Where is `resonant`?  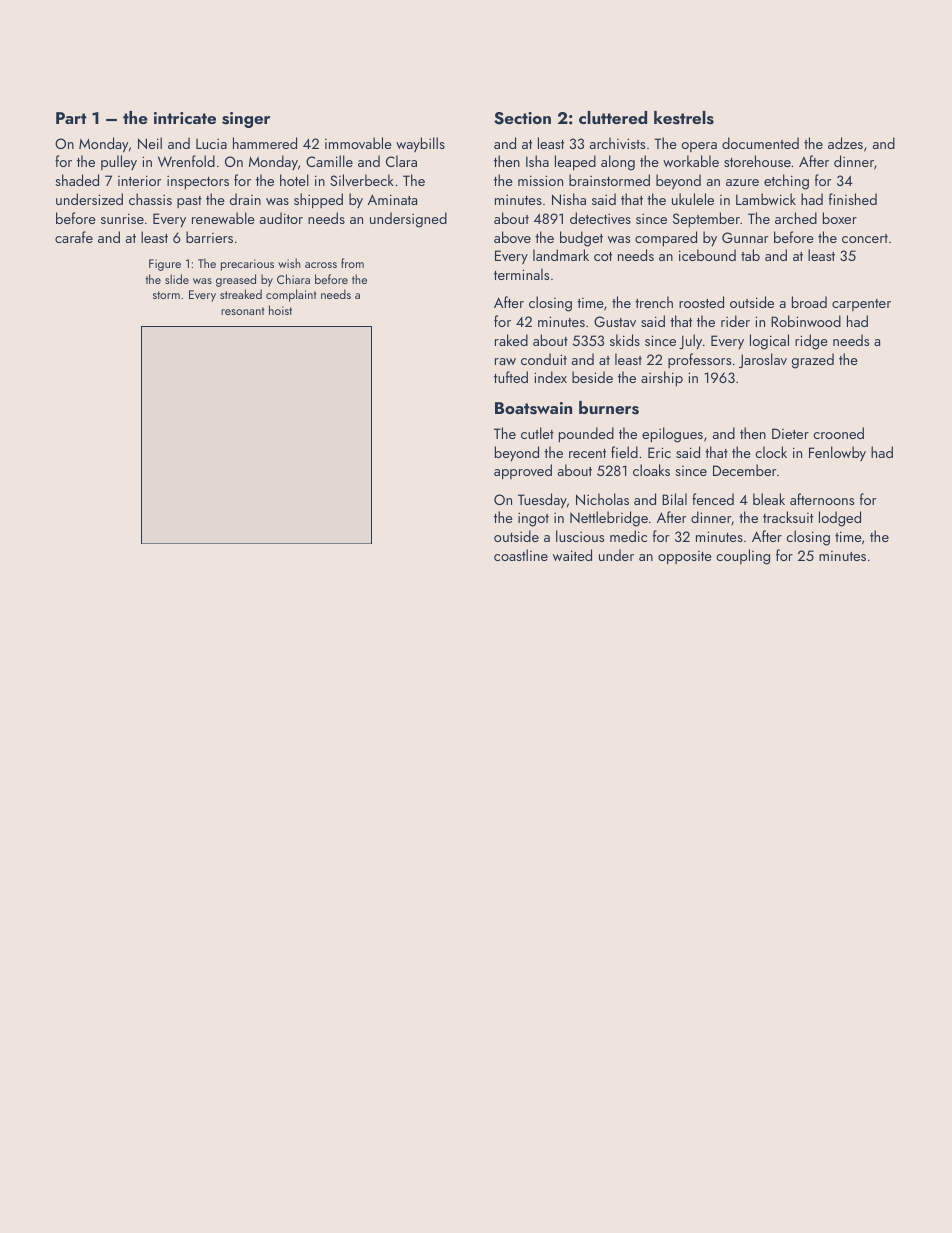 resonant is located at coordinates (242, 311).
